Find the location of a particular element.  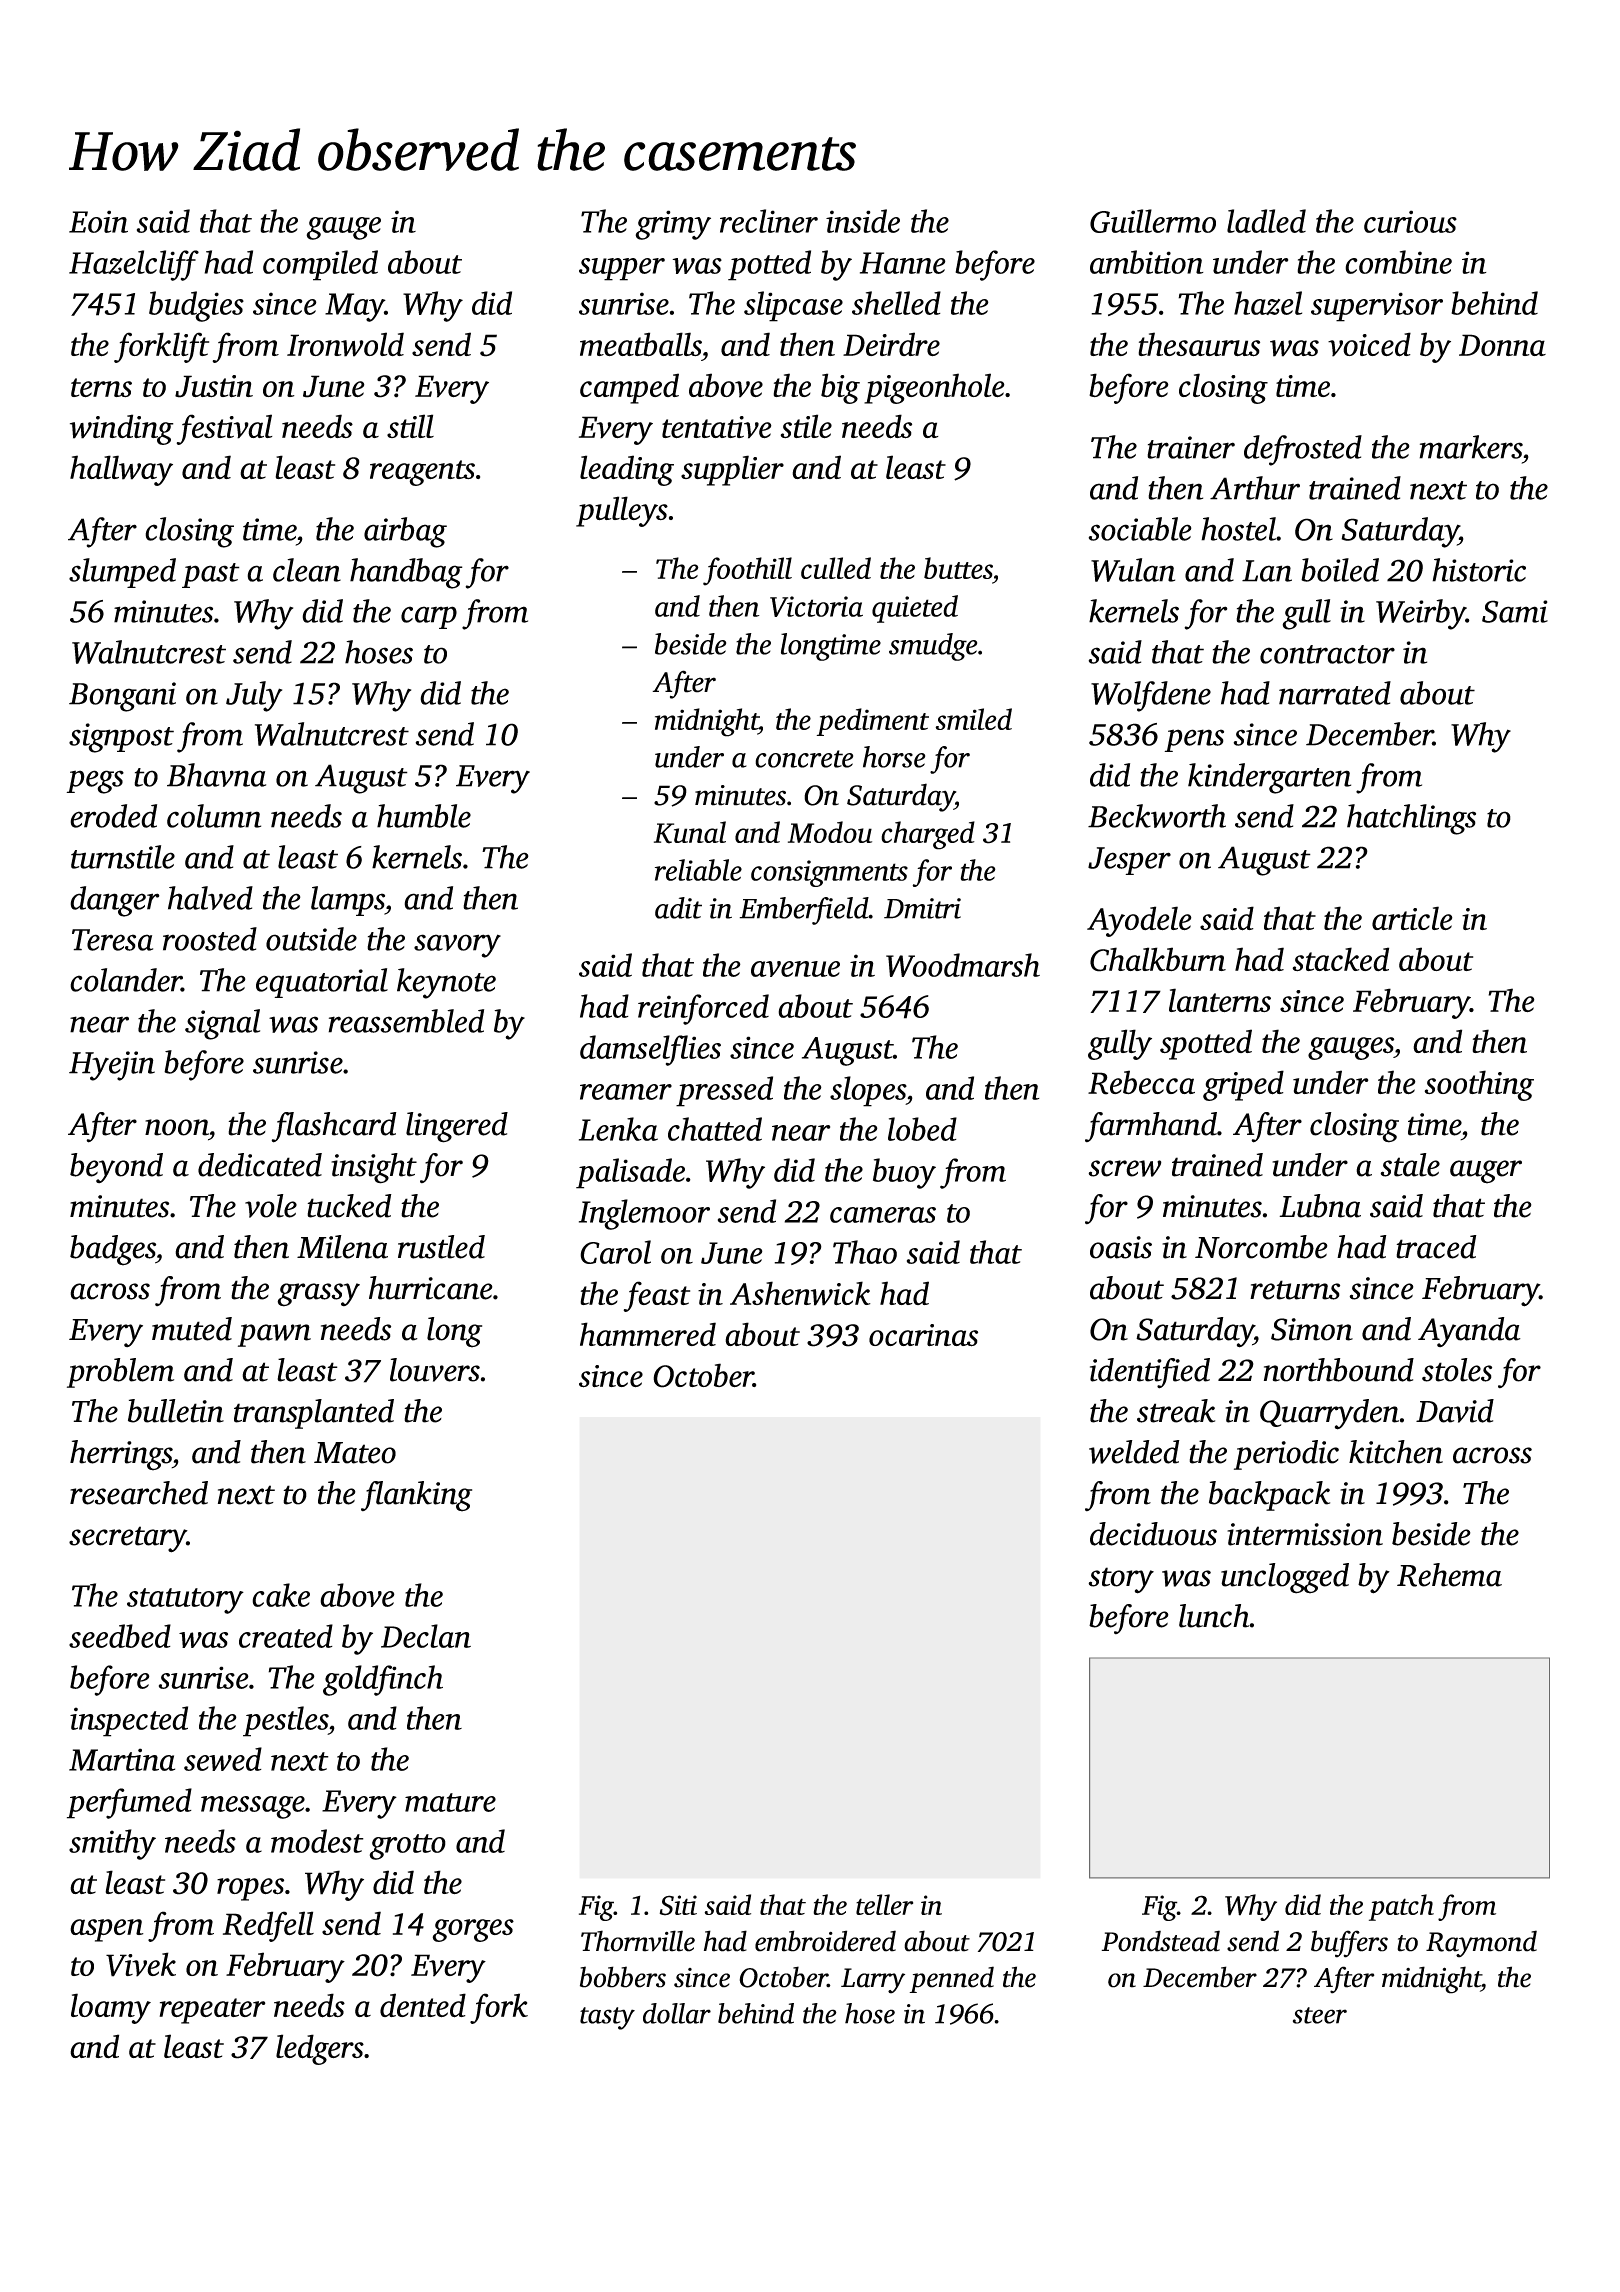

Larry is located at coordinates (873, 1981).
